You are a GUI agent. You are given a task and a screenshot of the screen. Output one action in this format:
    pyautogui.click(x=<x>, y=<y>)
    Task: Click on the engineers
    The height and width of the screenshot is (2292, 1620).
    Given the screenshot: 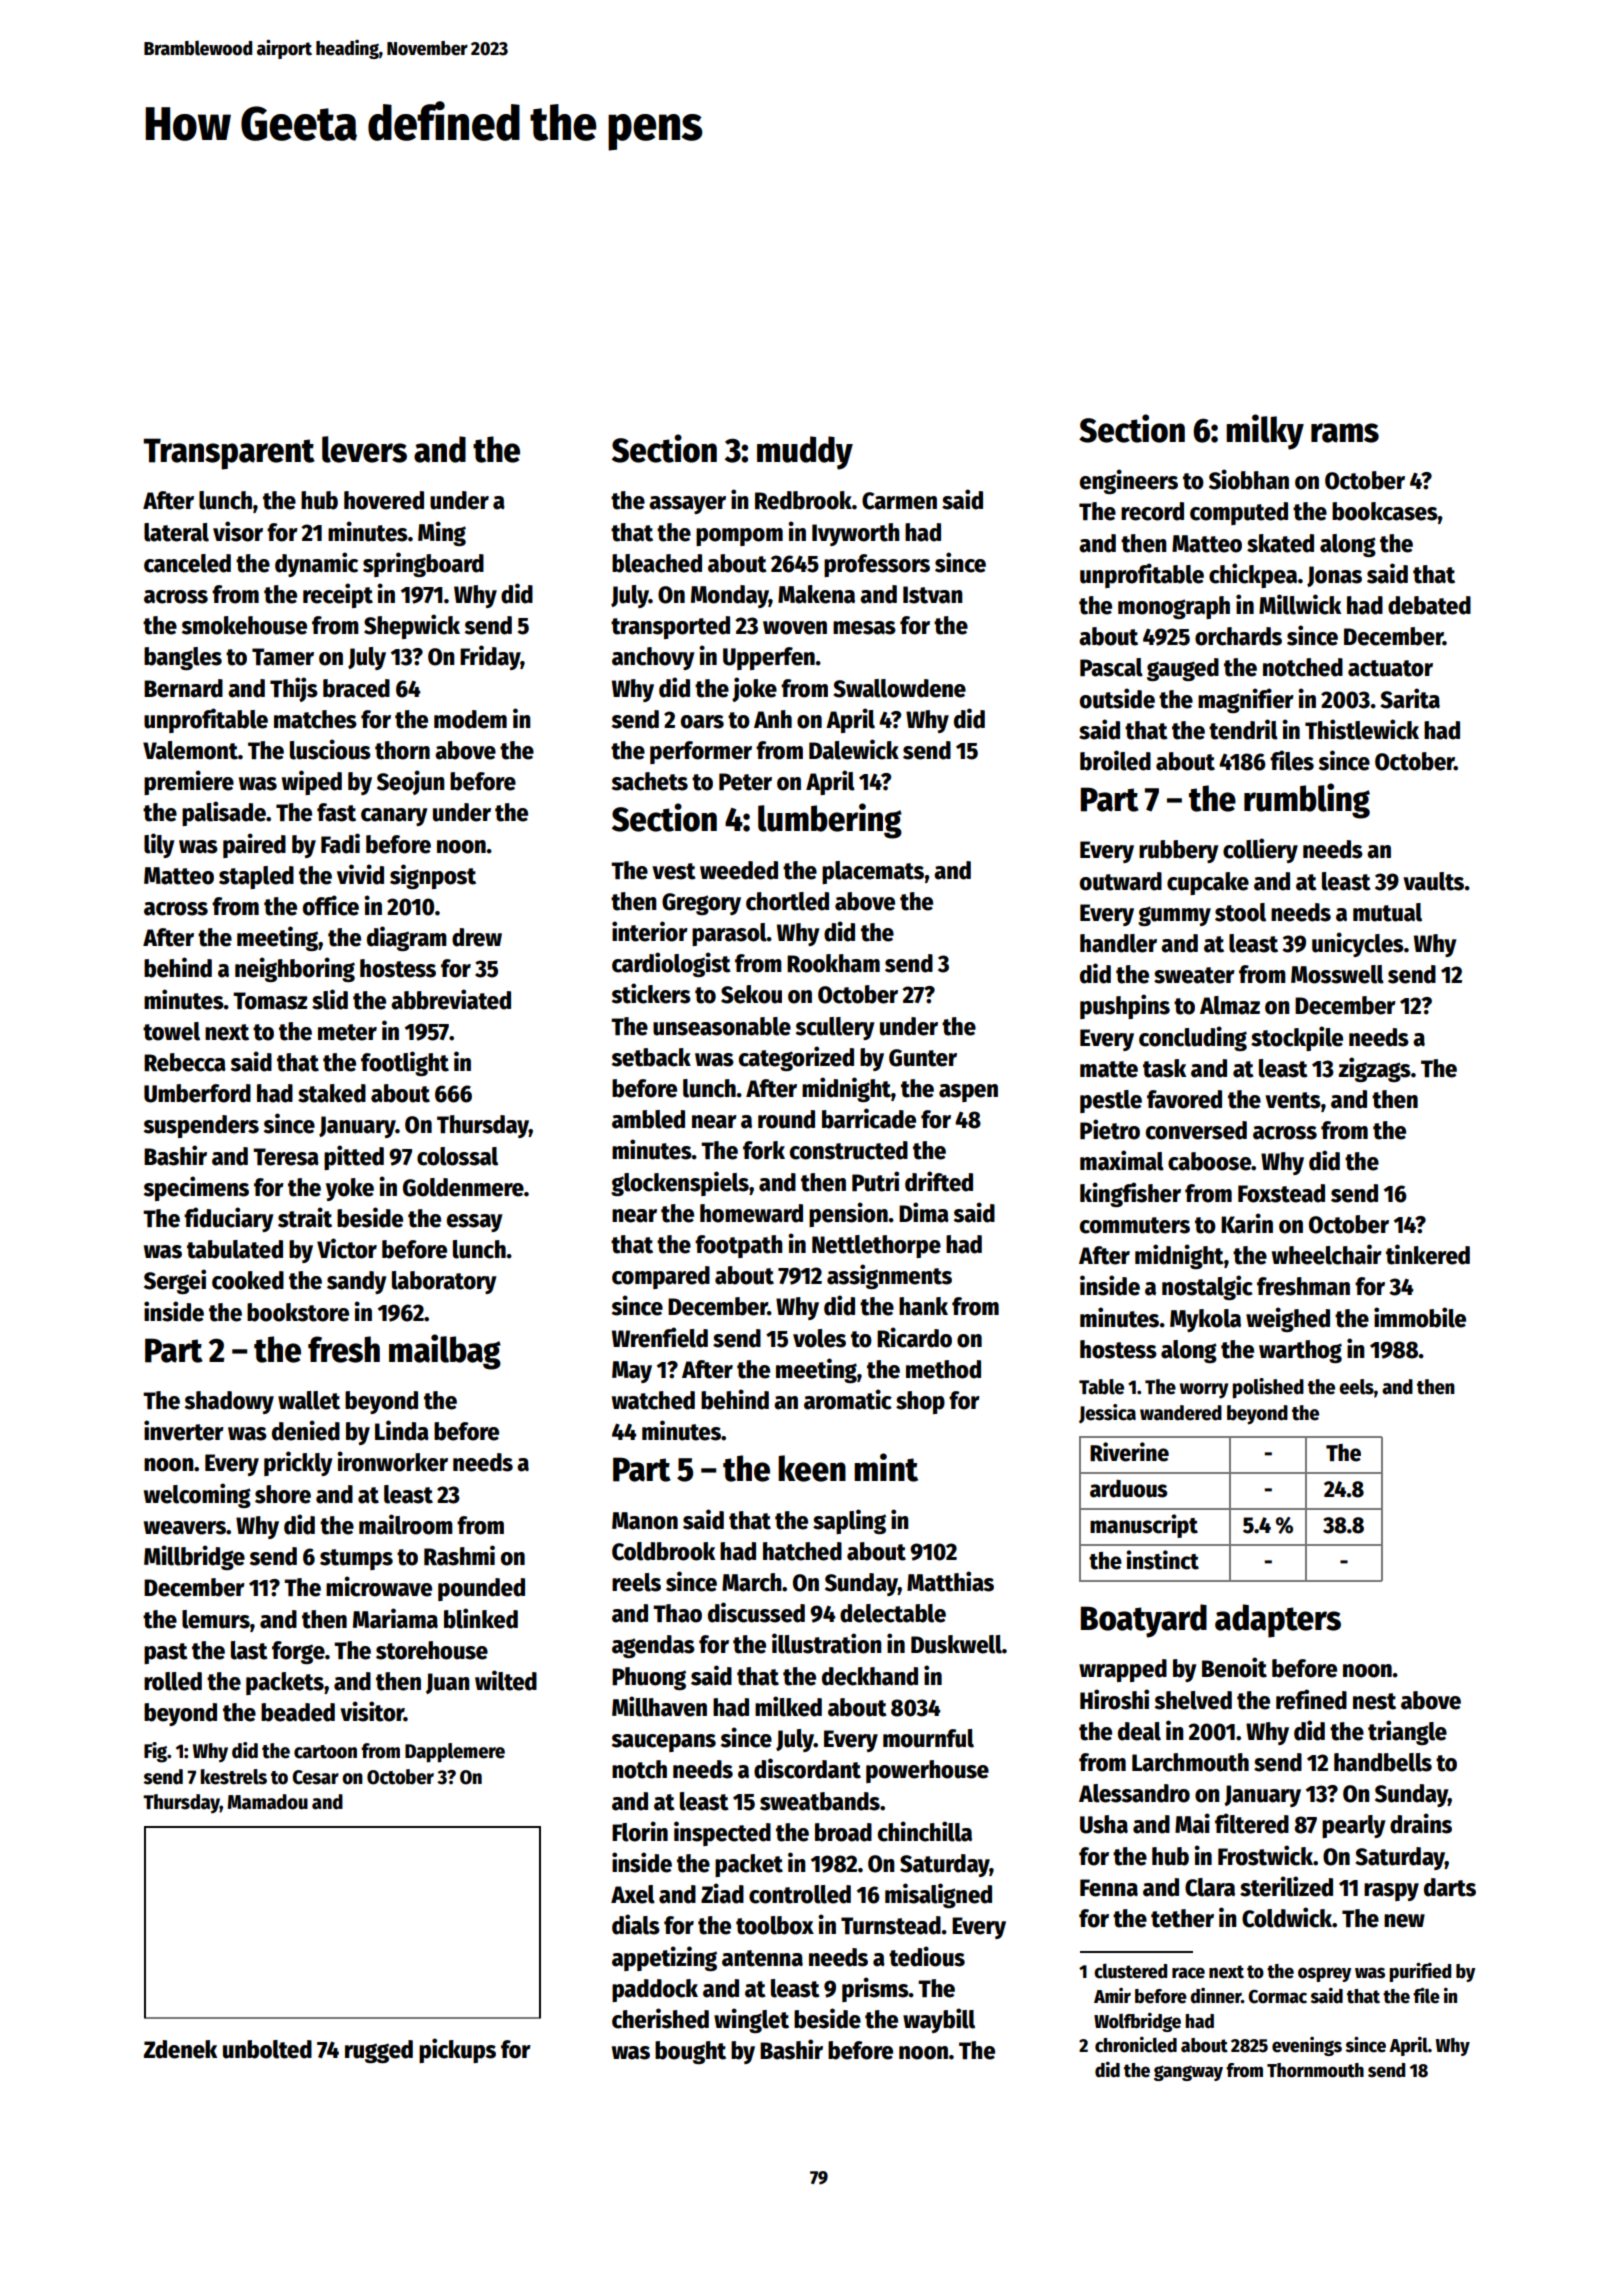 What is the action you would take?
    pyautogui.click(x=1129, y=481)
